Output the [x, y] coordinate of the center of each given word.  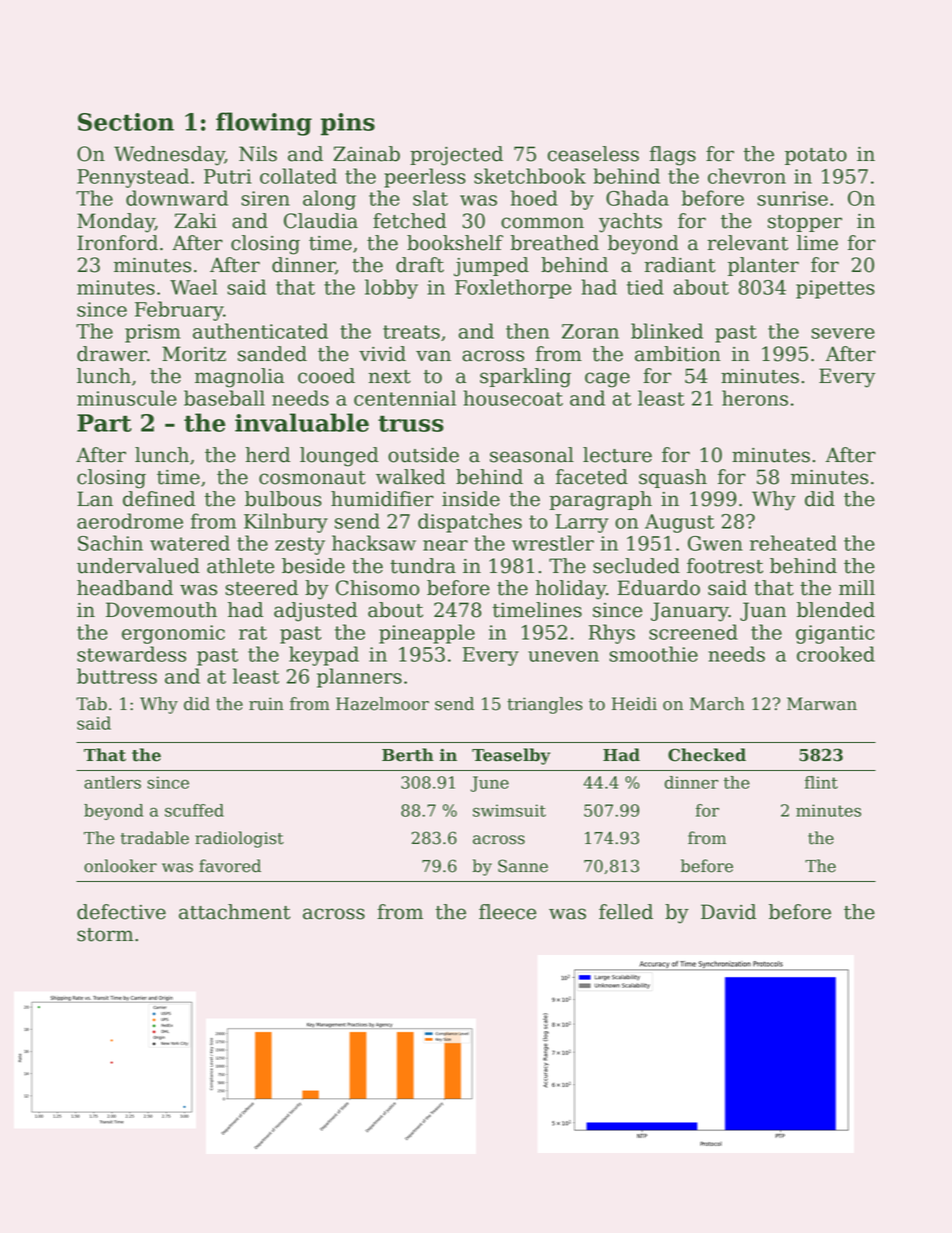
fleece [507, 912]
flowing [264, 124]
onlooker [120, 866]
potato [816, 156]
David [728, 912]
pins [348, 124]
